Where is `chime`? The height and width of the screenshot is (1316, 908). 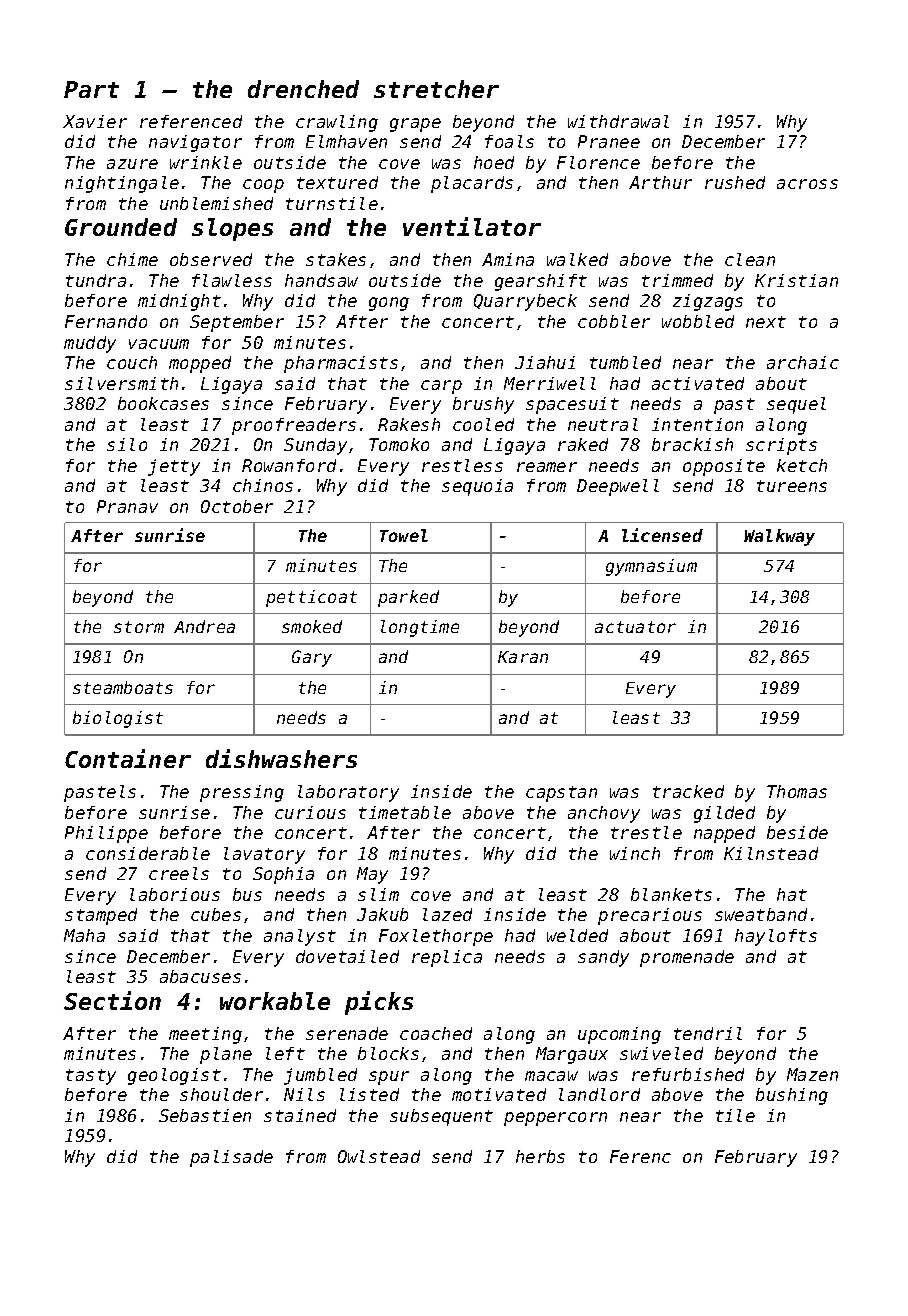
chime is located at coordinates (132, 259).
